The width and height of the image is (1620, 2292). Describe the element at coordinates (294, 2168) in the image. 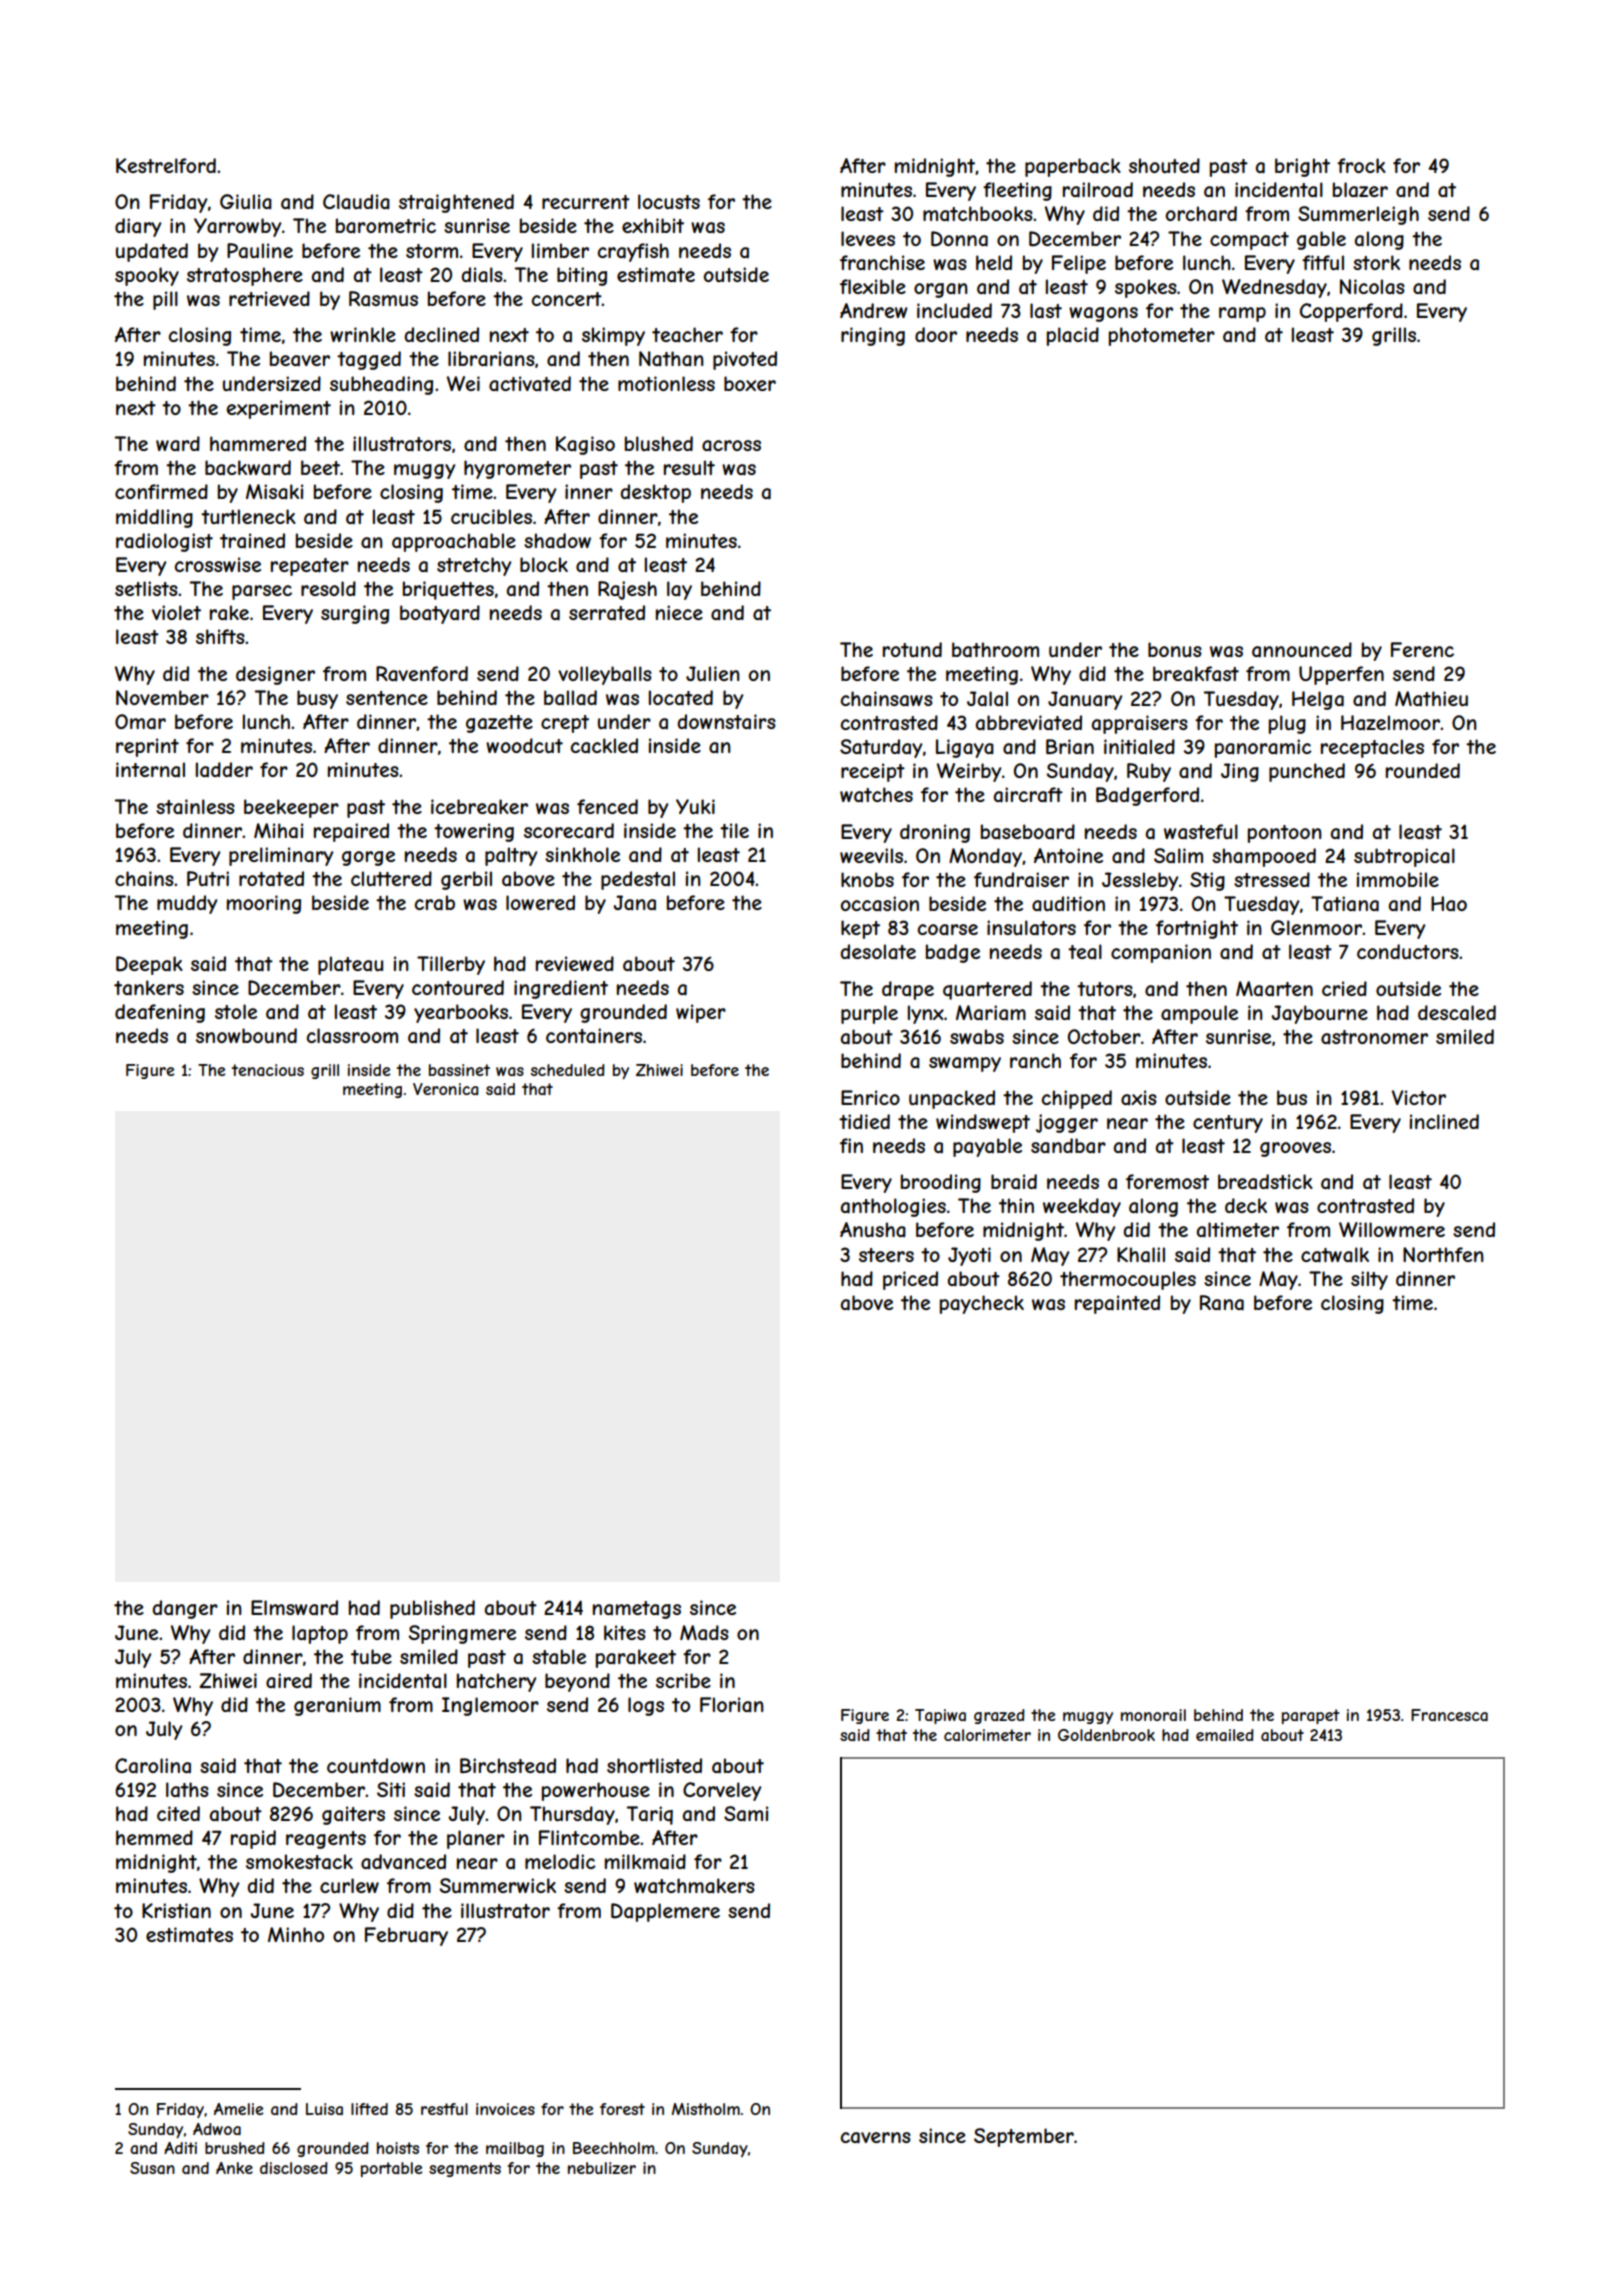

I see `disclosed` at that location.
